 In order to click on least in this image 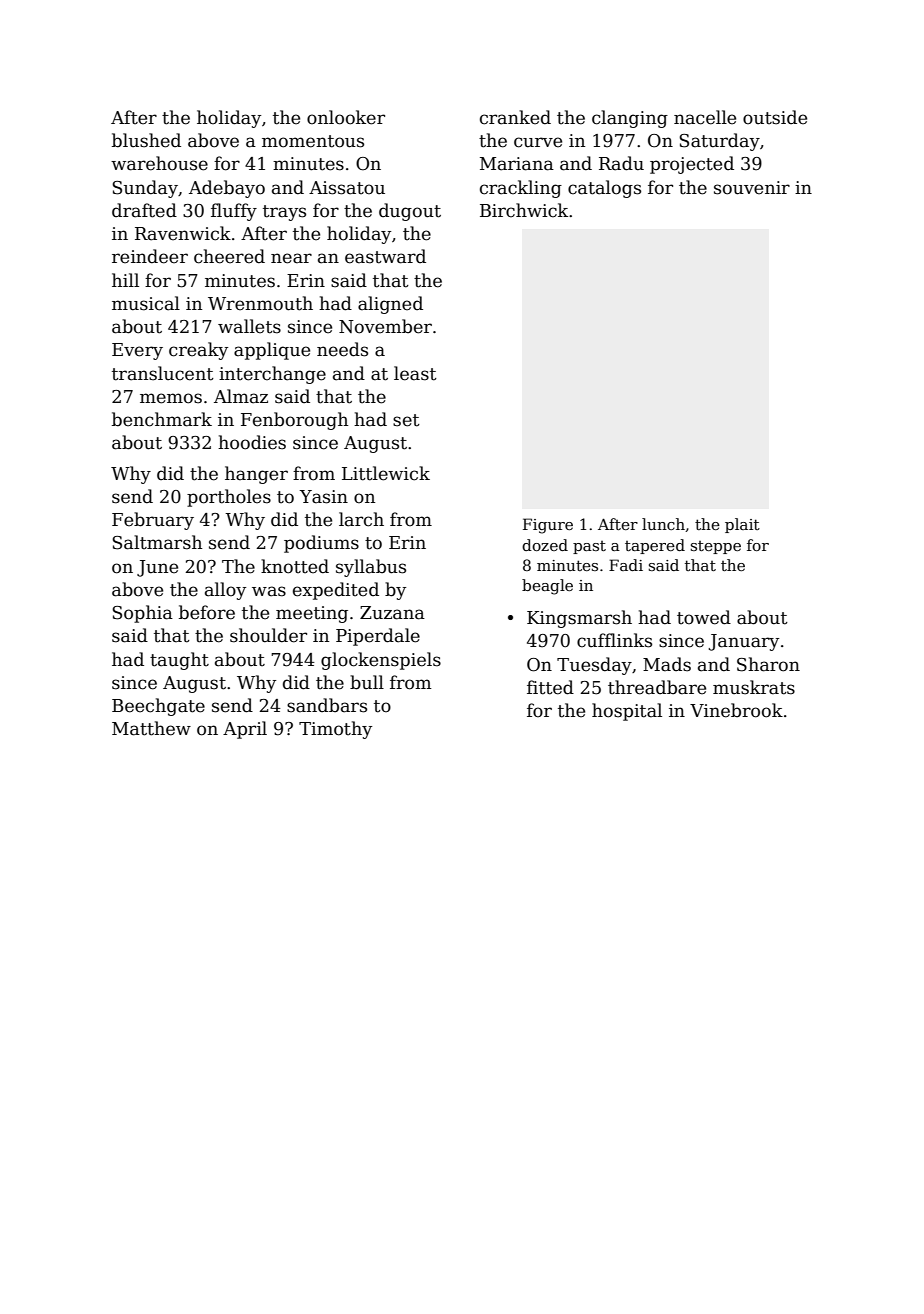, I will do `click(415, 373)`.
